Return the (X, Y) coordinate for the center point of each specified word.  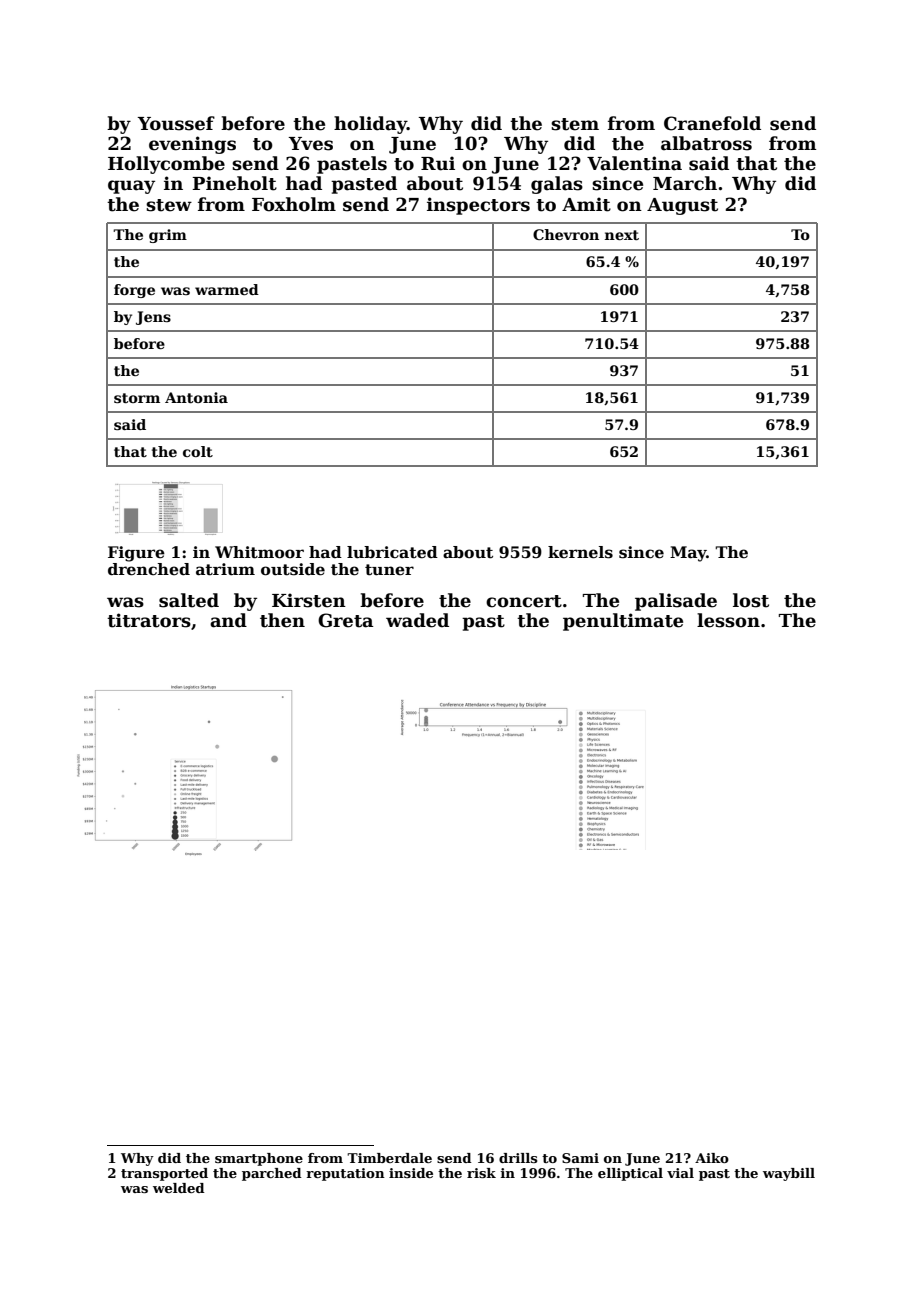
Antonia (196, 397)
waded (417, 620)
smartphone (259, 1159)
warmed (227, 289)
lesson (728, 620)
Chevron (566, 234)
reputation (345, 1174)
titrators (149, 620)
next (622, 235)
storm (137, 398)
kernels (580, 552)
